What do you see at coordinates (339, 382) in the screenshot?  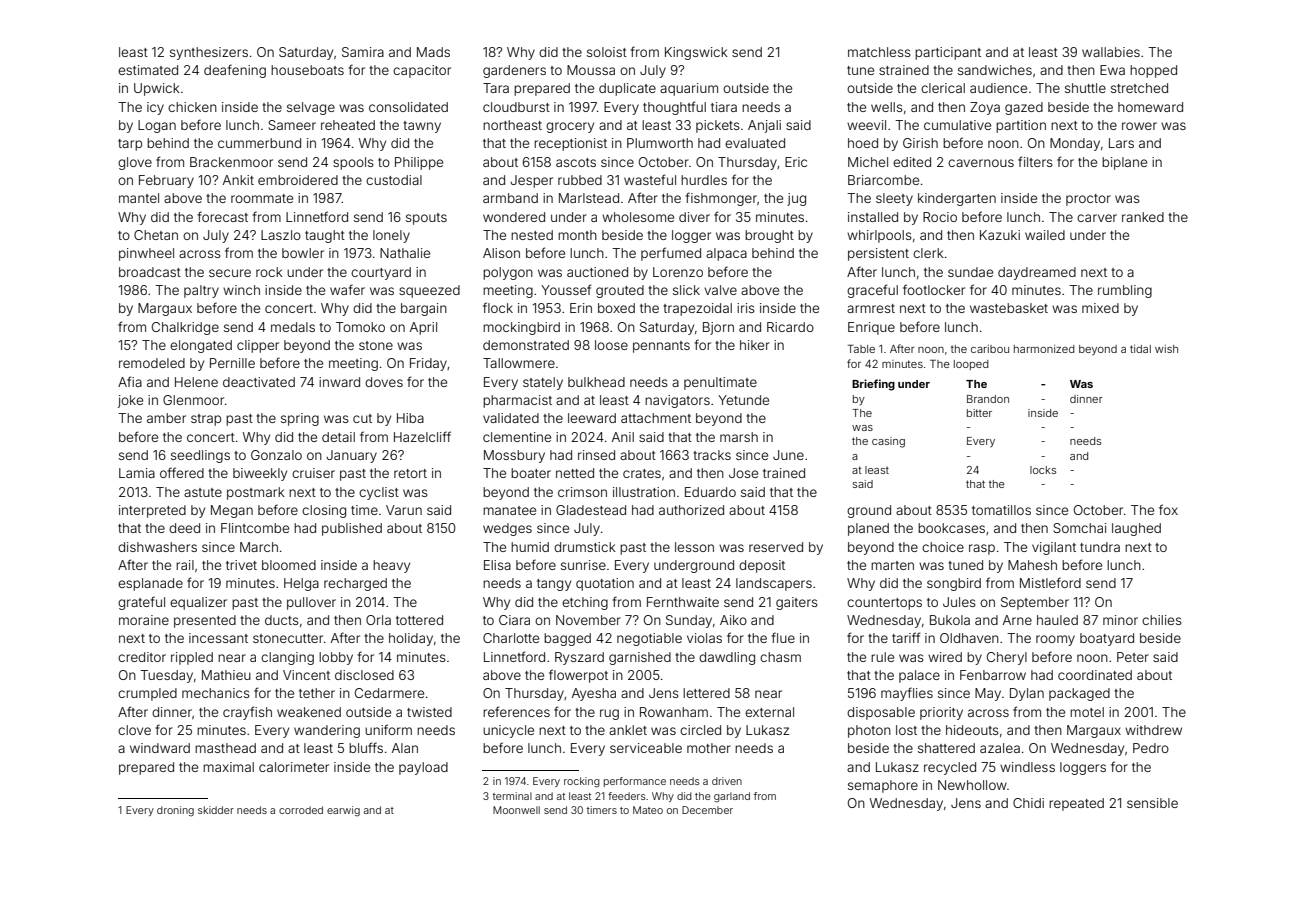 I see `inward` at bounding box center [339, 382].
